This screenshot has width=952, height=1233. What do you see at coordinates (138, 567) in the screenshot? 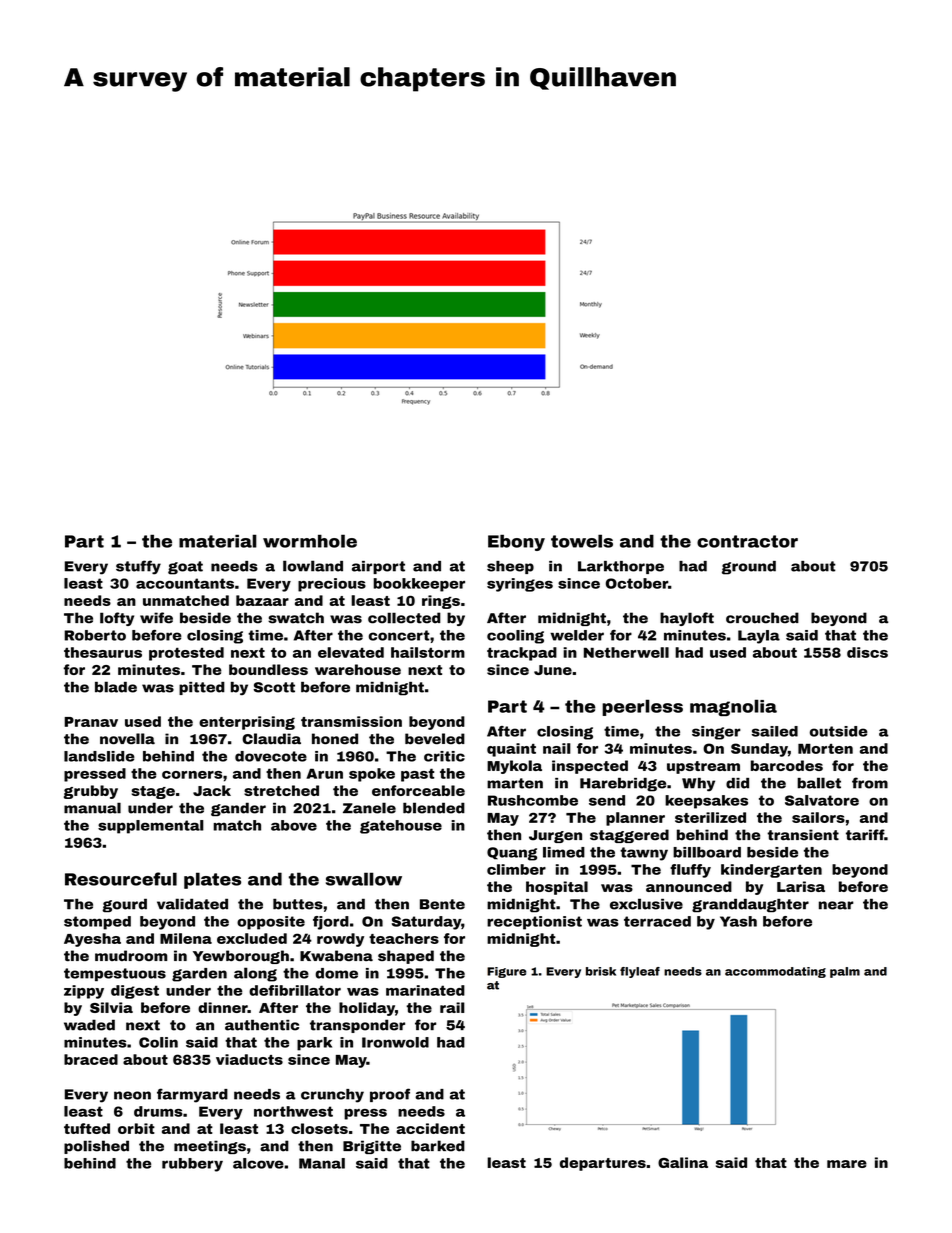
I see `stuffy` at bounding box center [138, 567].
